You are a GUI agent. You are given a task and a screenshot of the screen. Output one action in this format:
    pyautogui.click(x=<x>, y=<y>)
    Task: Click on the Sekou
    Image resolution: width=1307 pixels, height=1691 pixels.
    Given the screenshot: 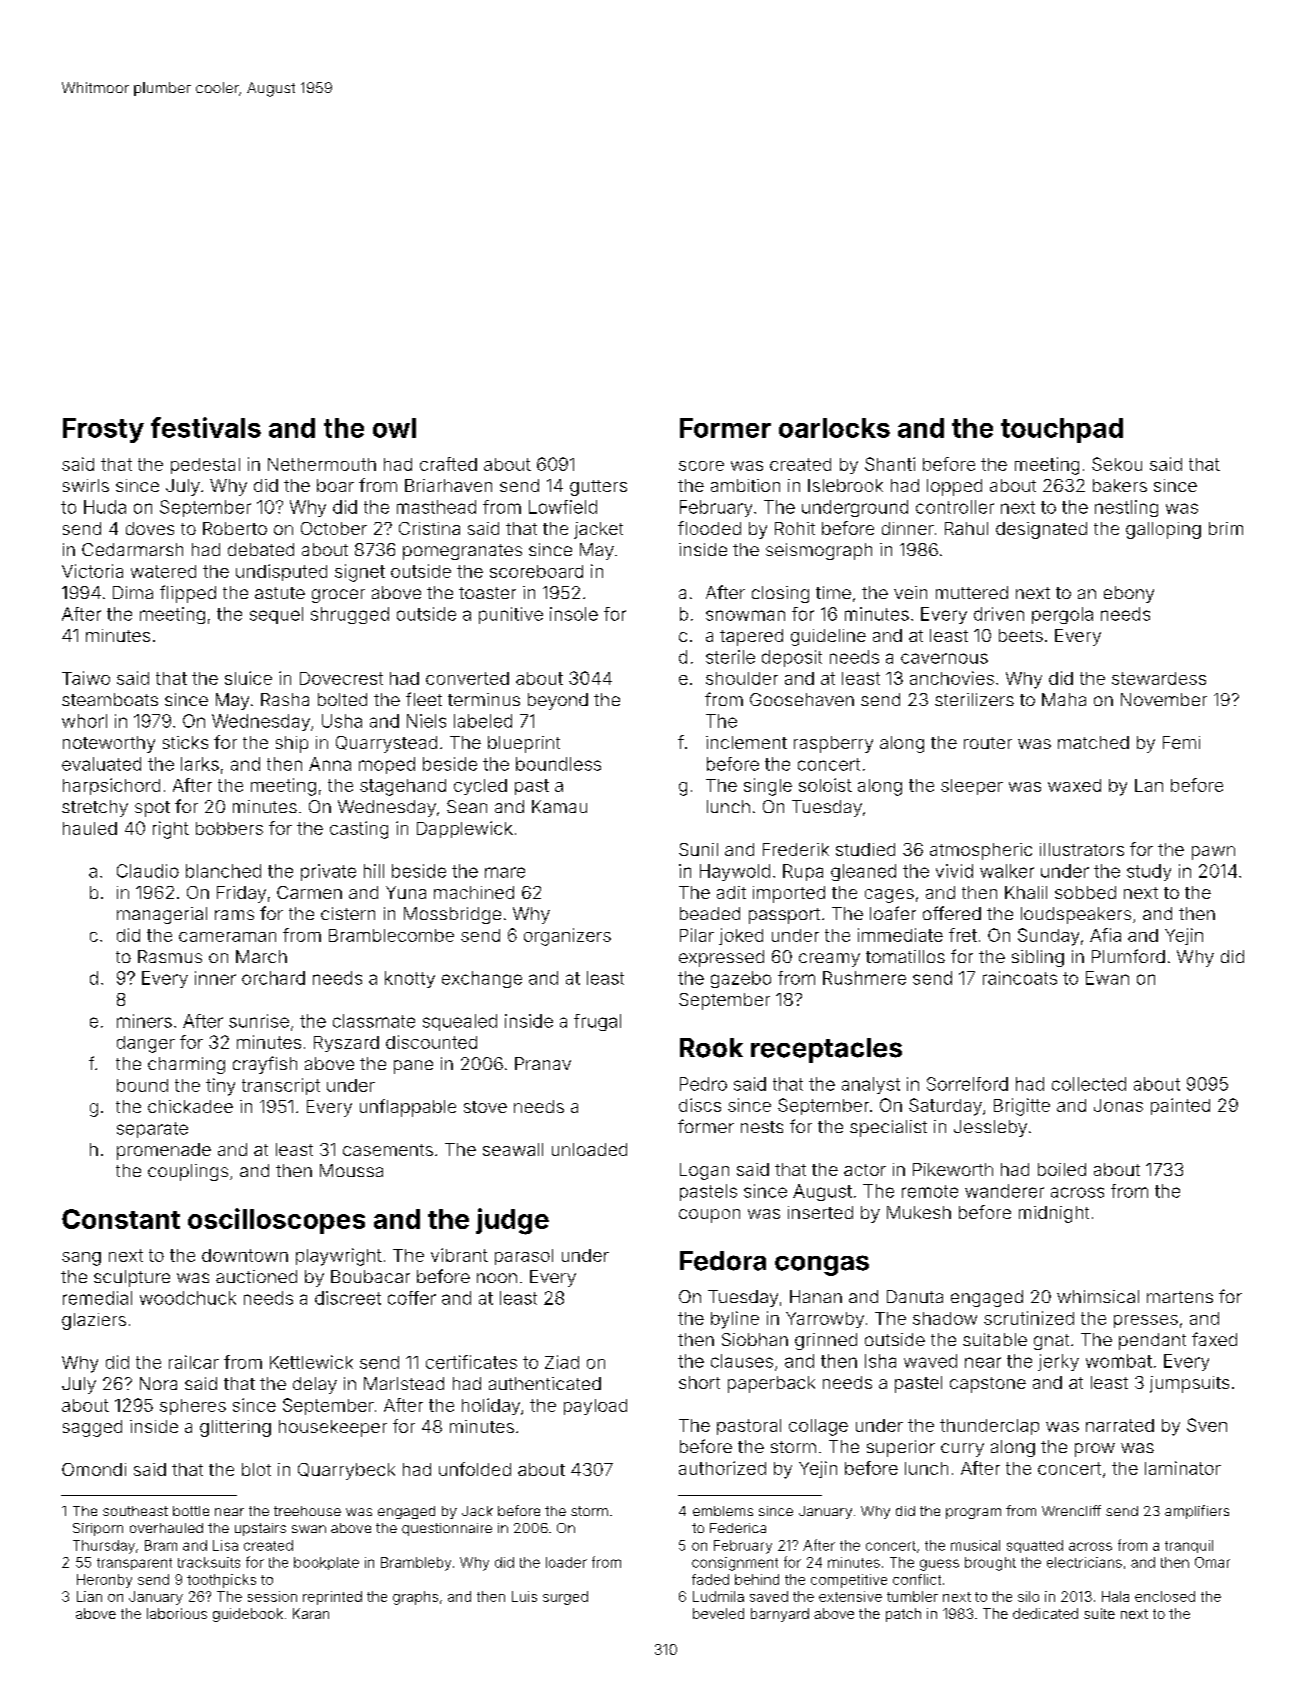 What is the action you would take?
    pyautogui.click(x=1117, y=464)
